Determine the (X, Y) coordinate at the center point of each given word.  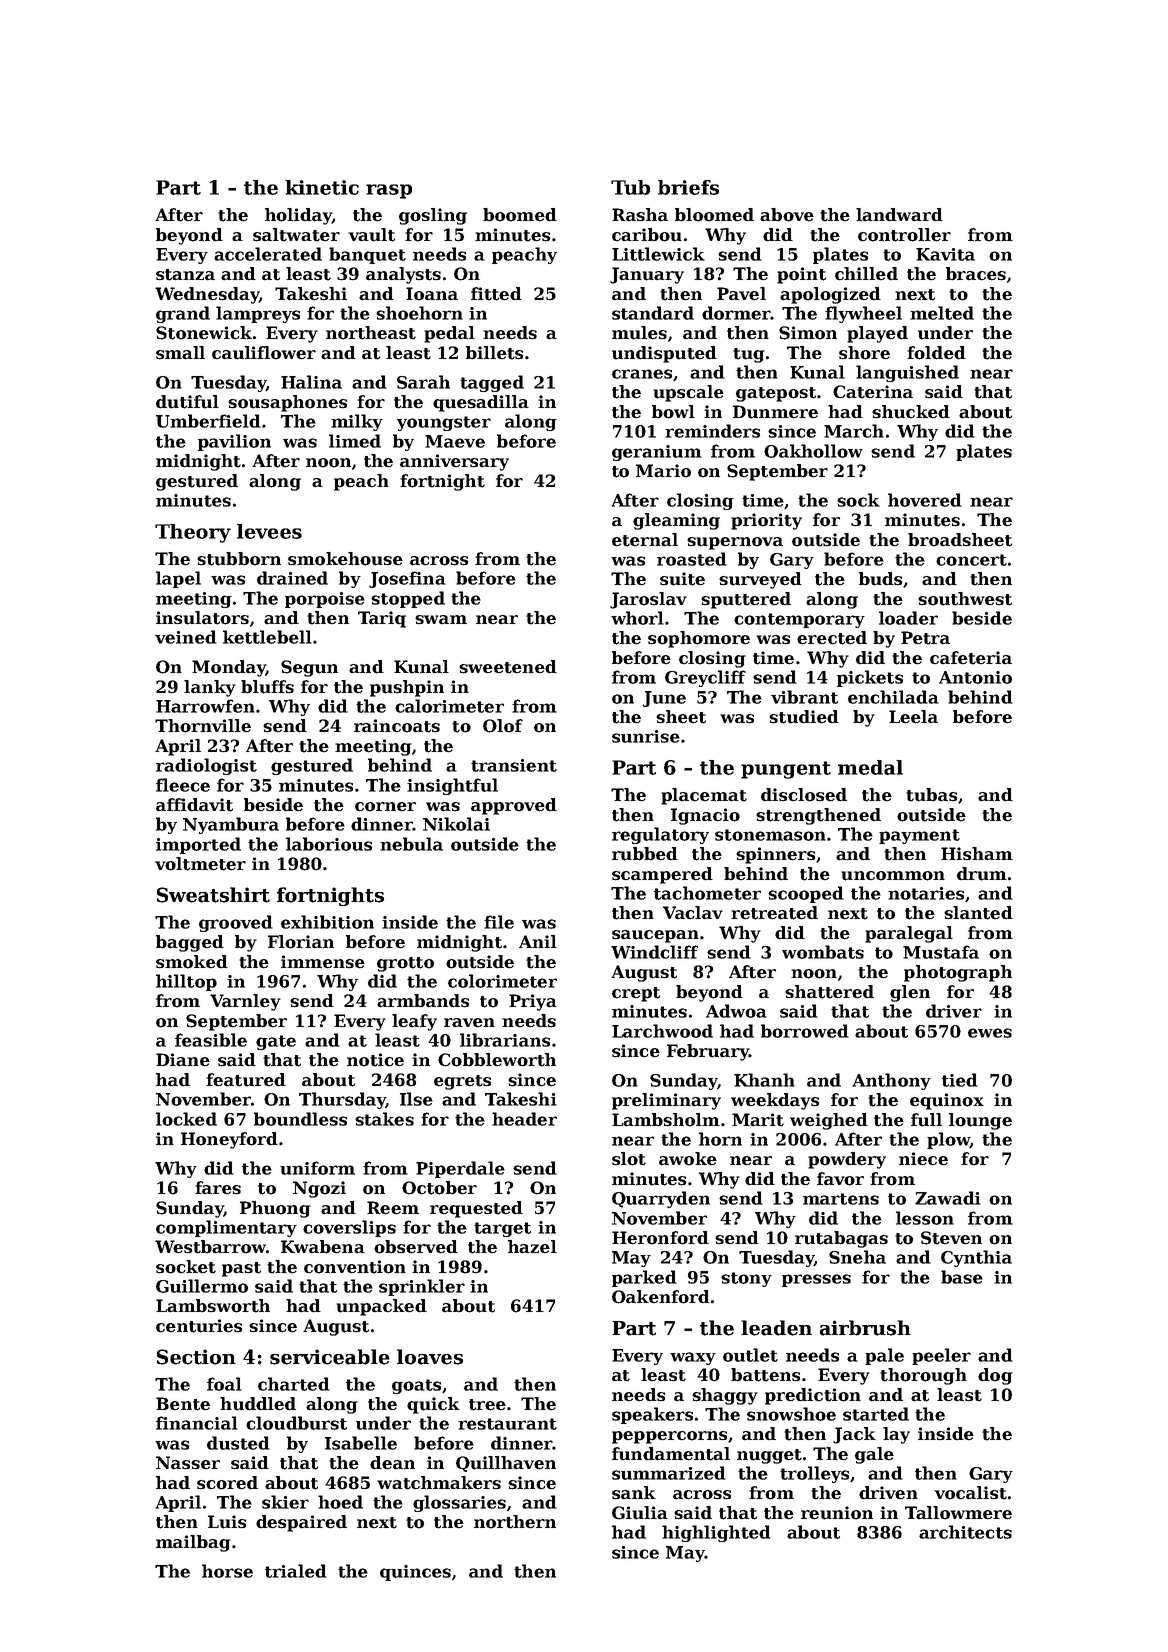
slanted (978, 913)
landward (899, 215)
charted (294, 1384)
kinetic (322, 187)
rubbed (645, 854)
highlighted (716, 1533)
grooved (236, 923)
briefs (688, 187)
